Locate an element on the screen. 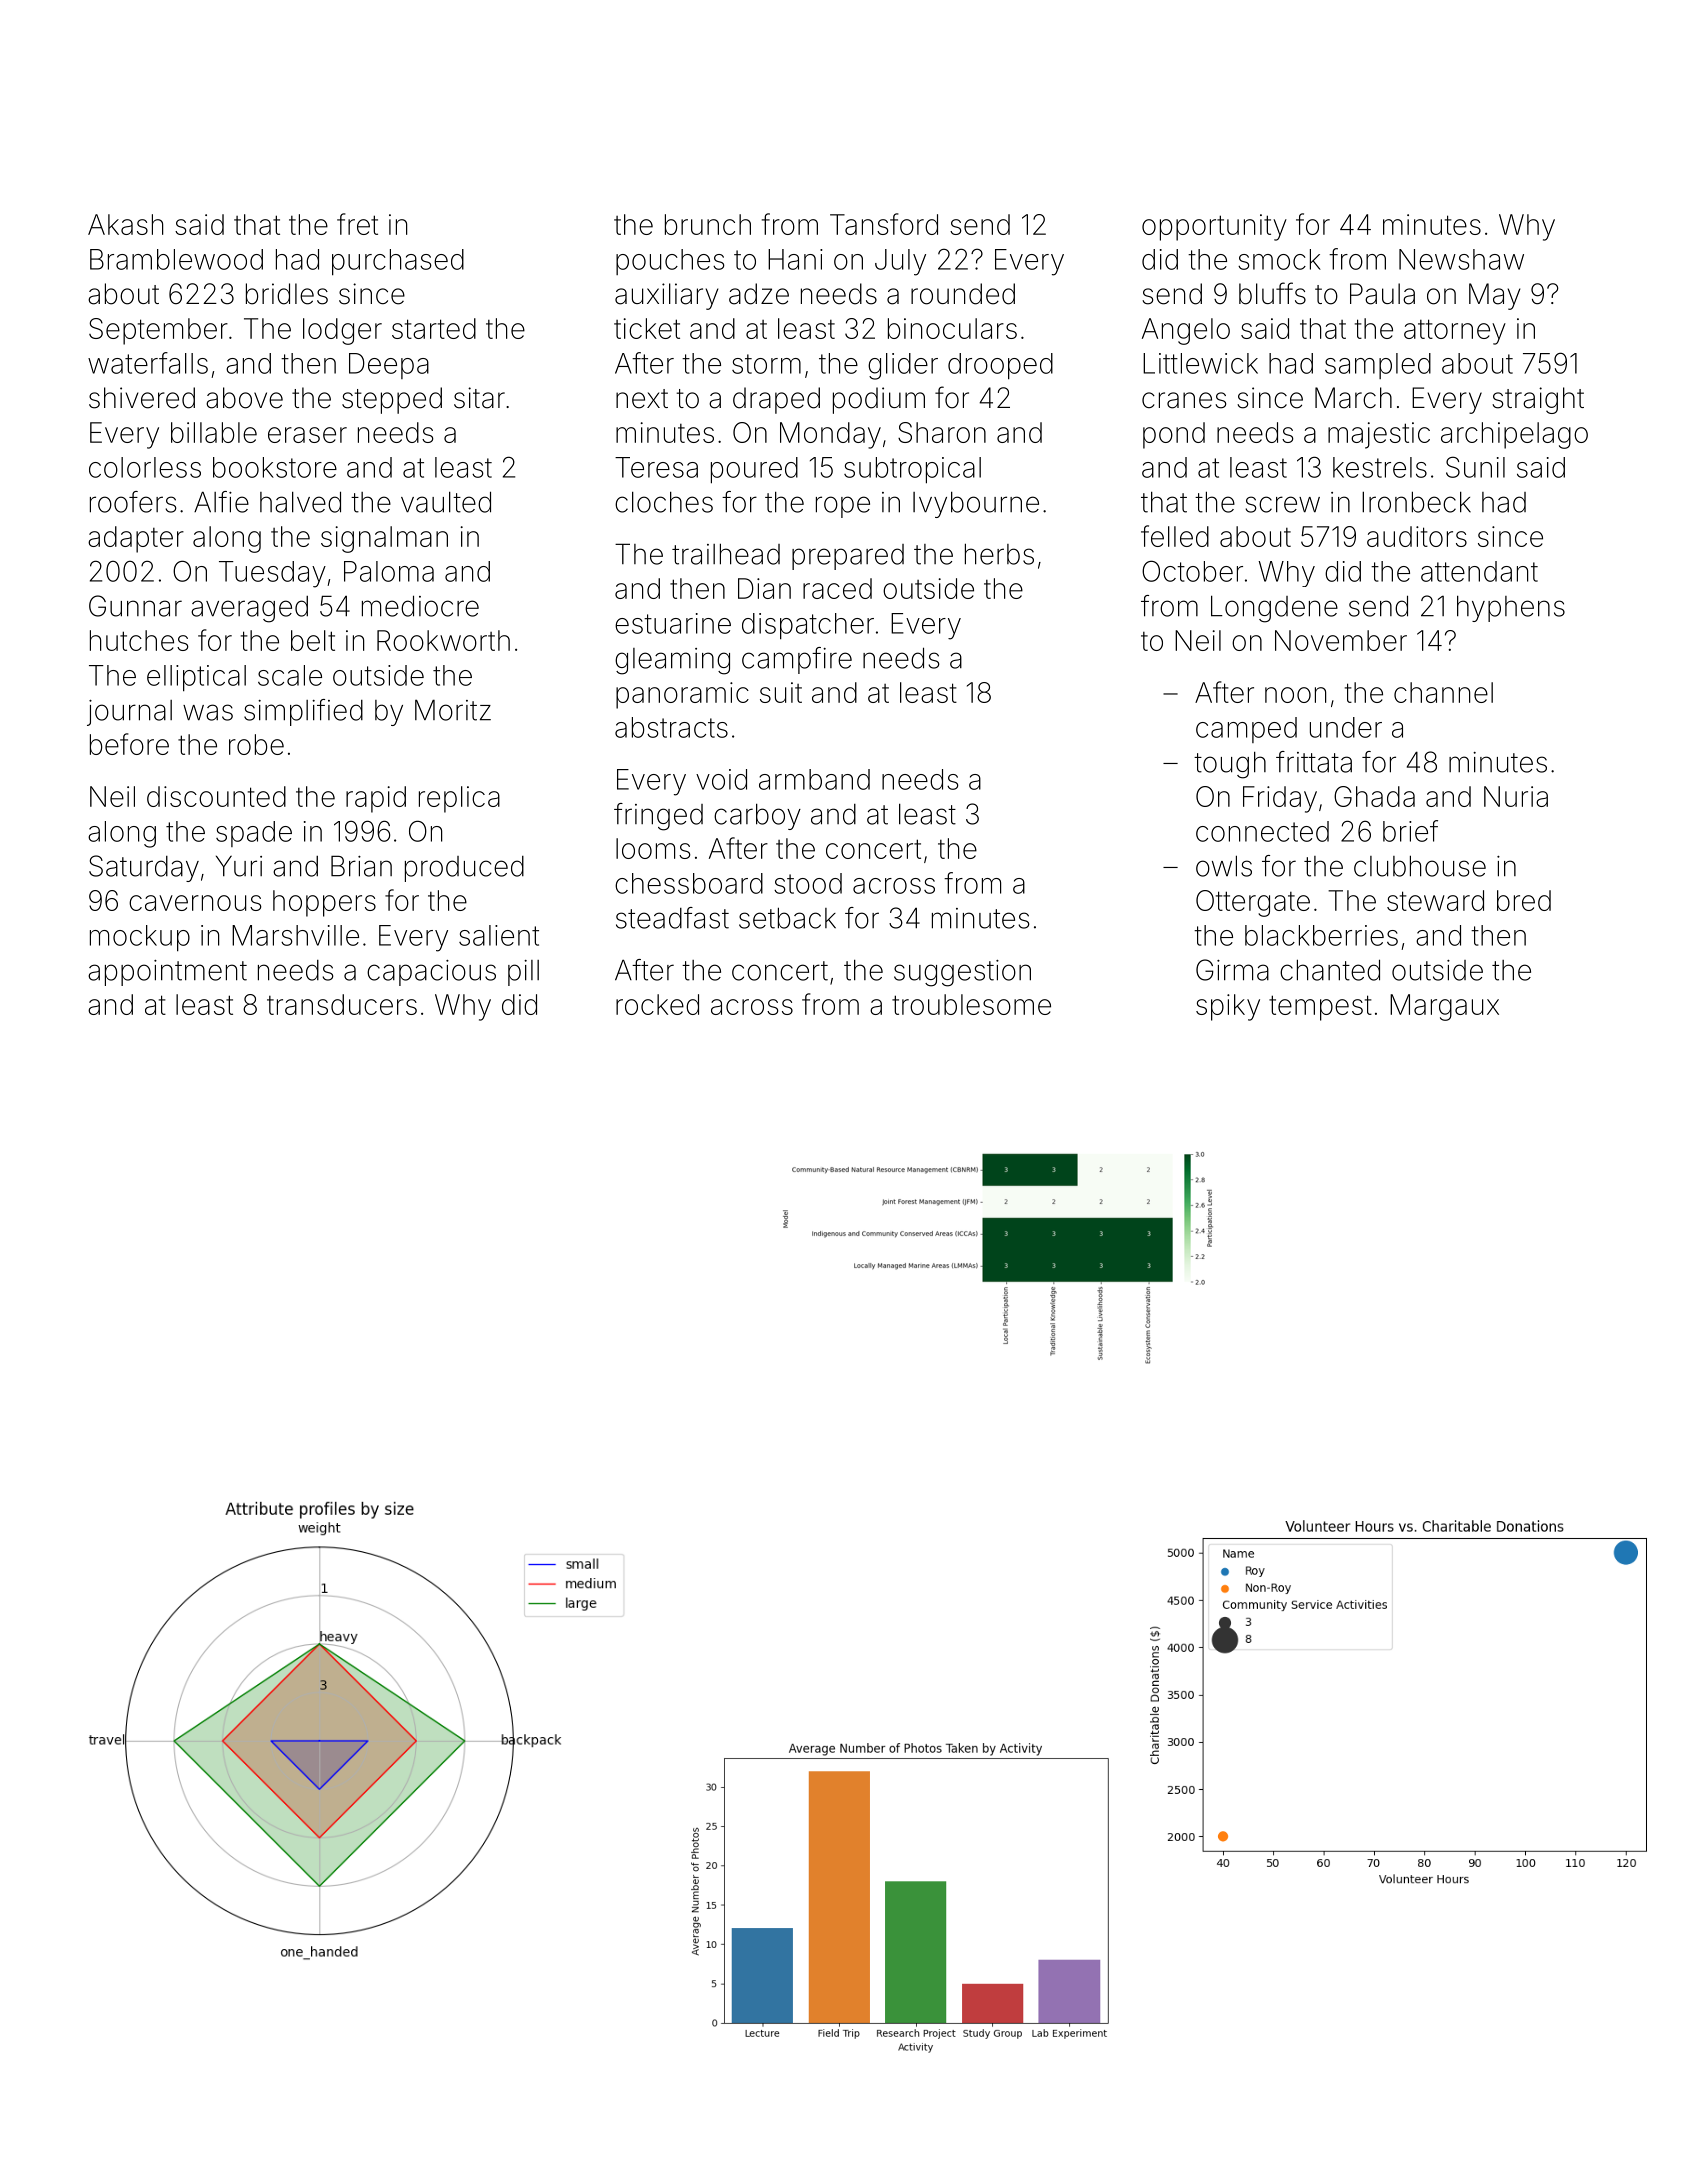 The height and width of the screenshot is (2178, 1683). Margaux is located at coordinates (1444, 1007).
